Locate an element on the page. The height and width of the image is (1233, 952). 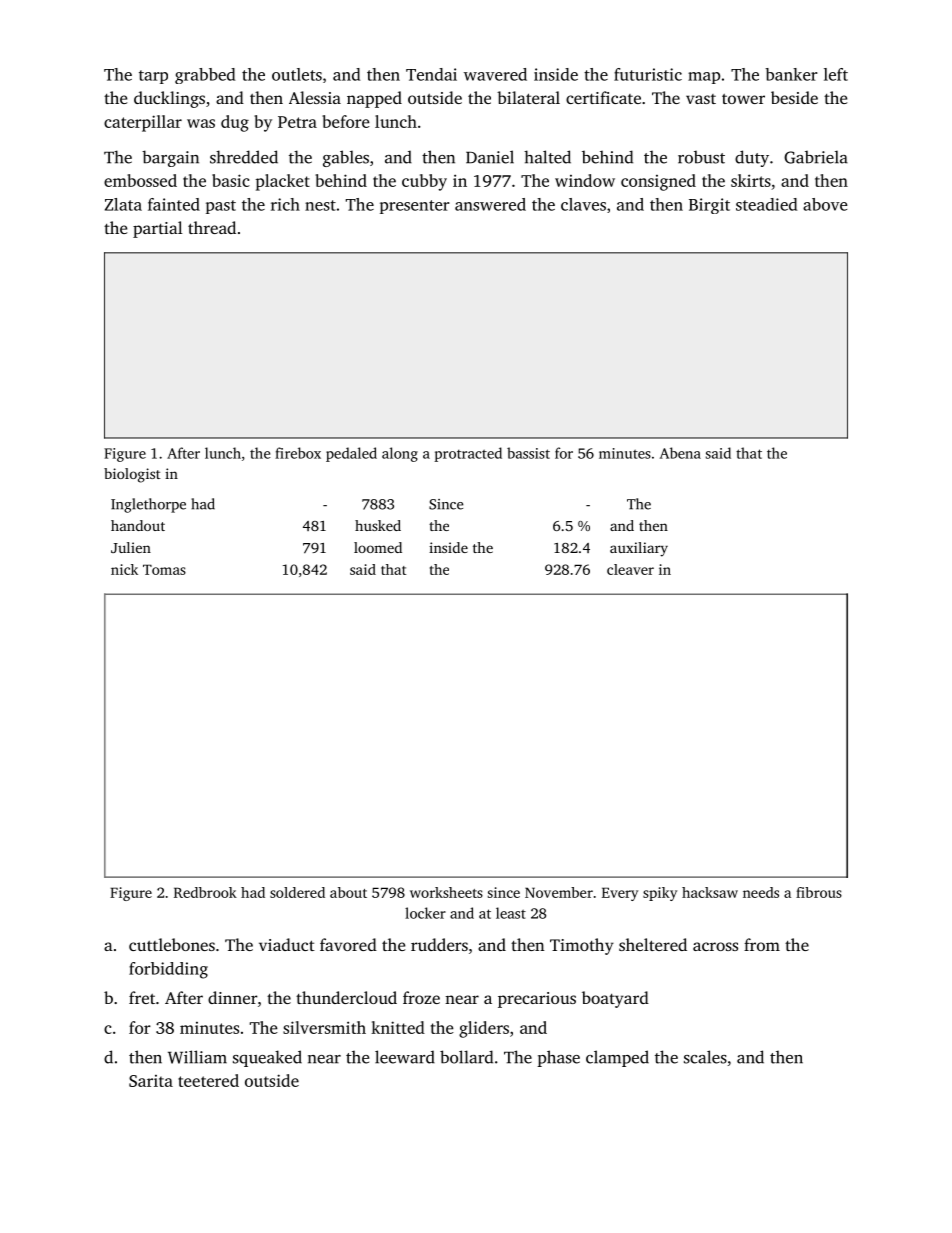
auxiliary is located at coordinates (639, 549).
